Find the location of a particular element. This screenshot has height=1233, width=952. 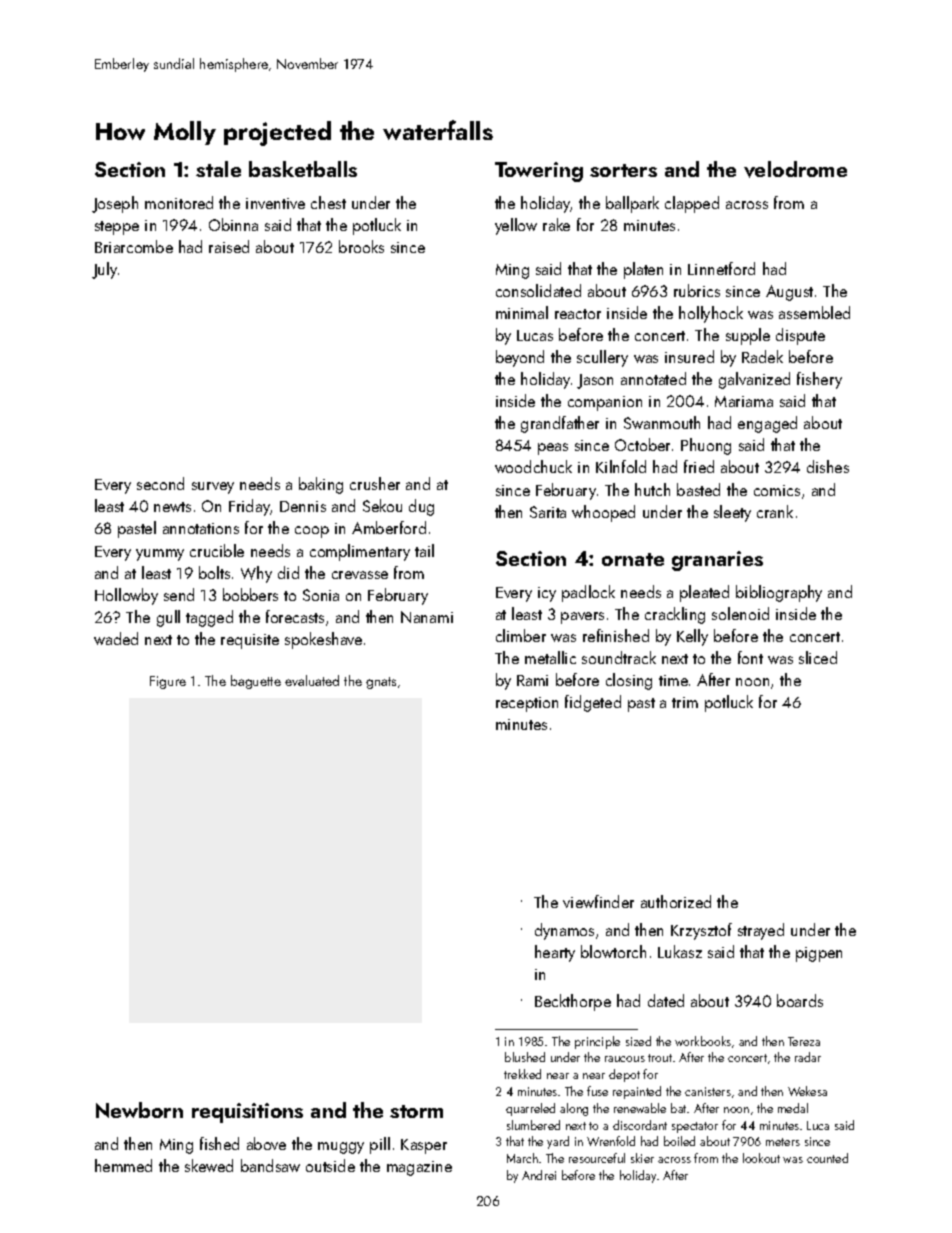

Nanami is located at coordinates (427, 617).
